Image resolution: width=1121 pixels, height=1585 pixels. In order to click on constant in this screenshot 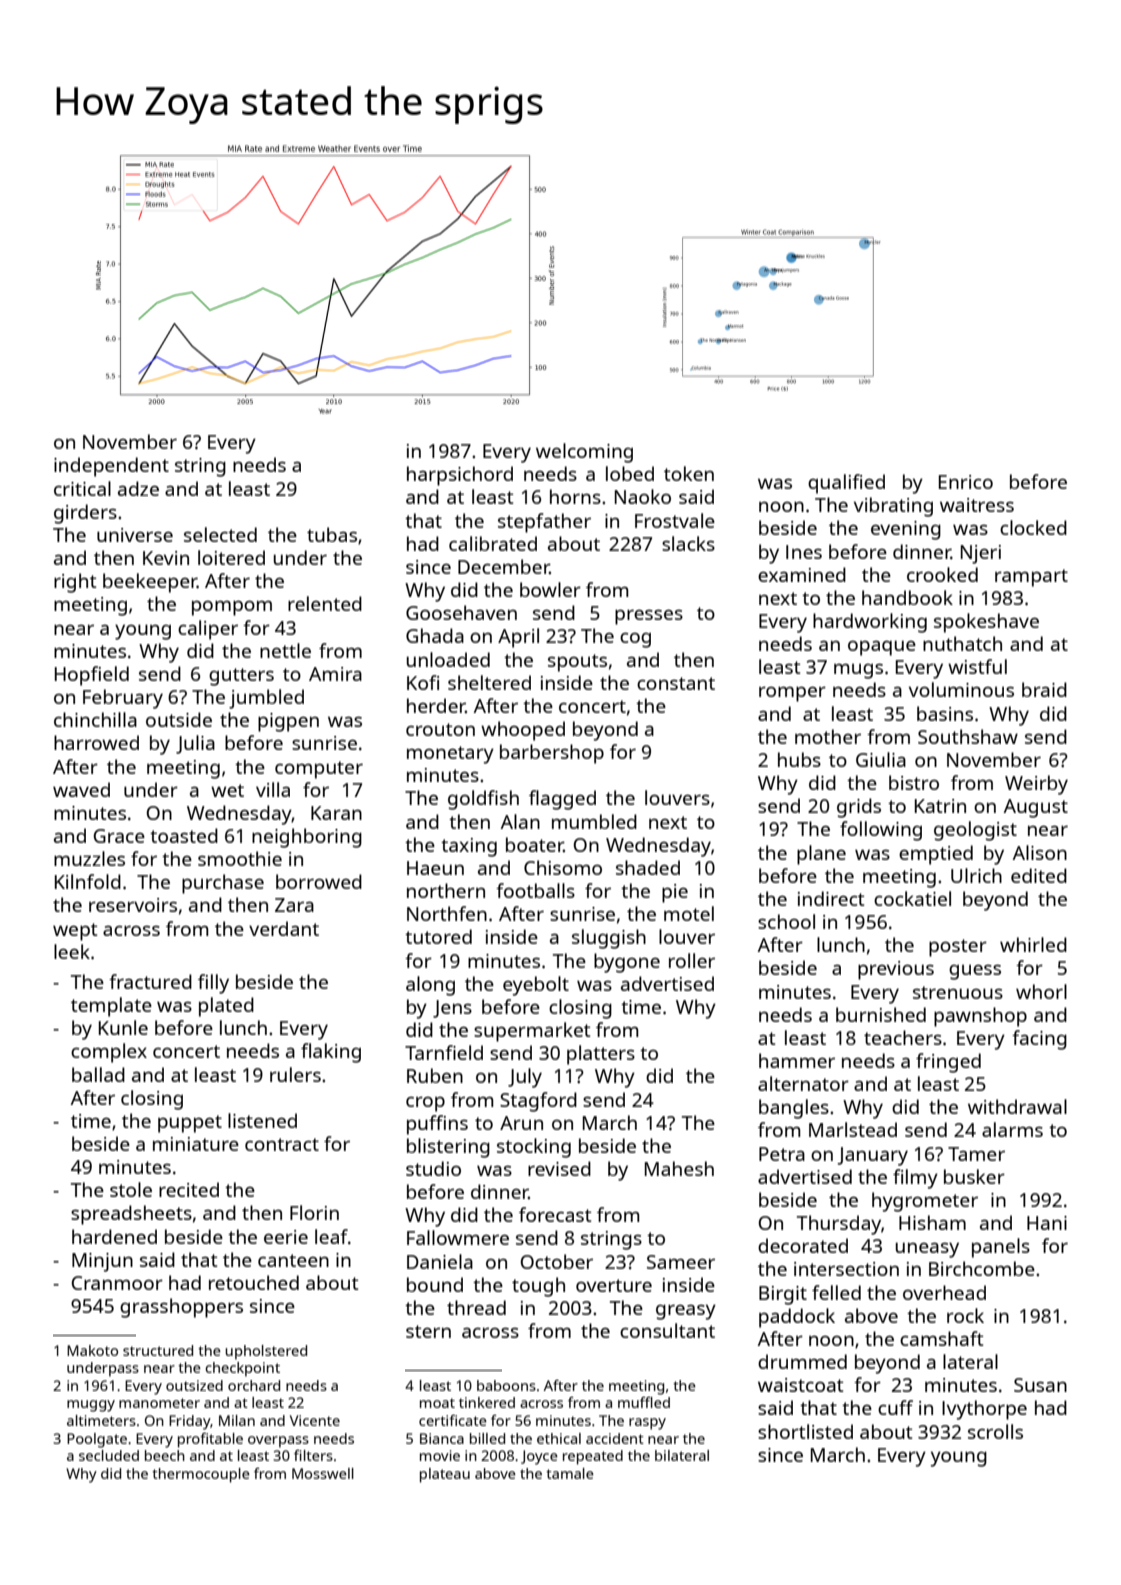, I will do `click(676, 683)`.
